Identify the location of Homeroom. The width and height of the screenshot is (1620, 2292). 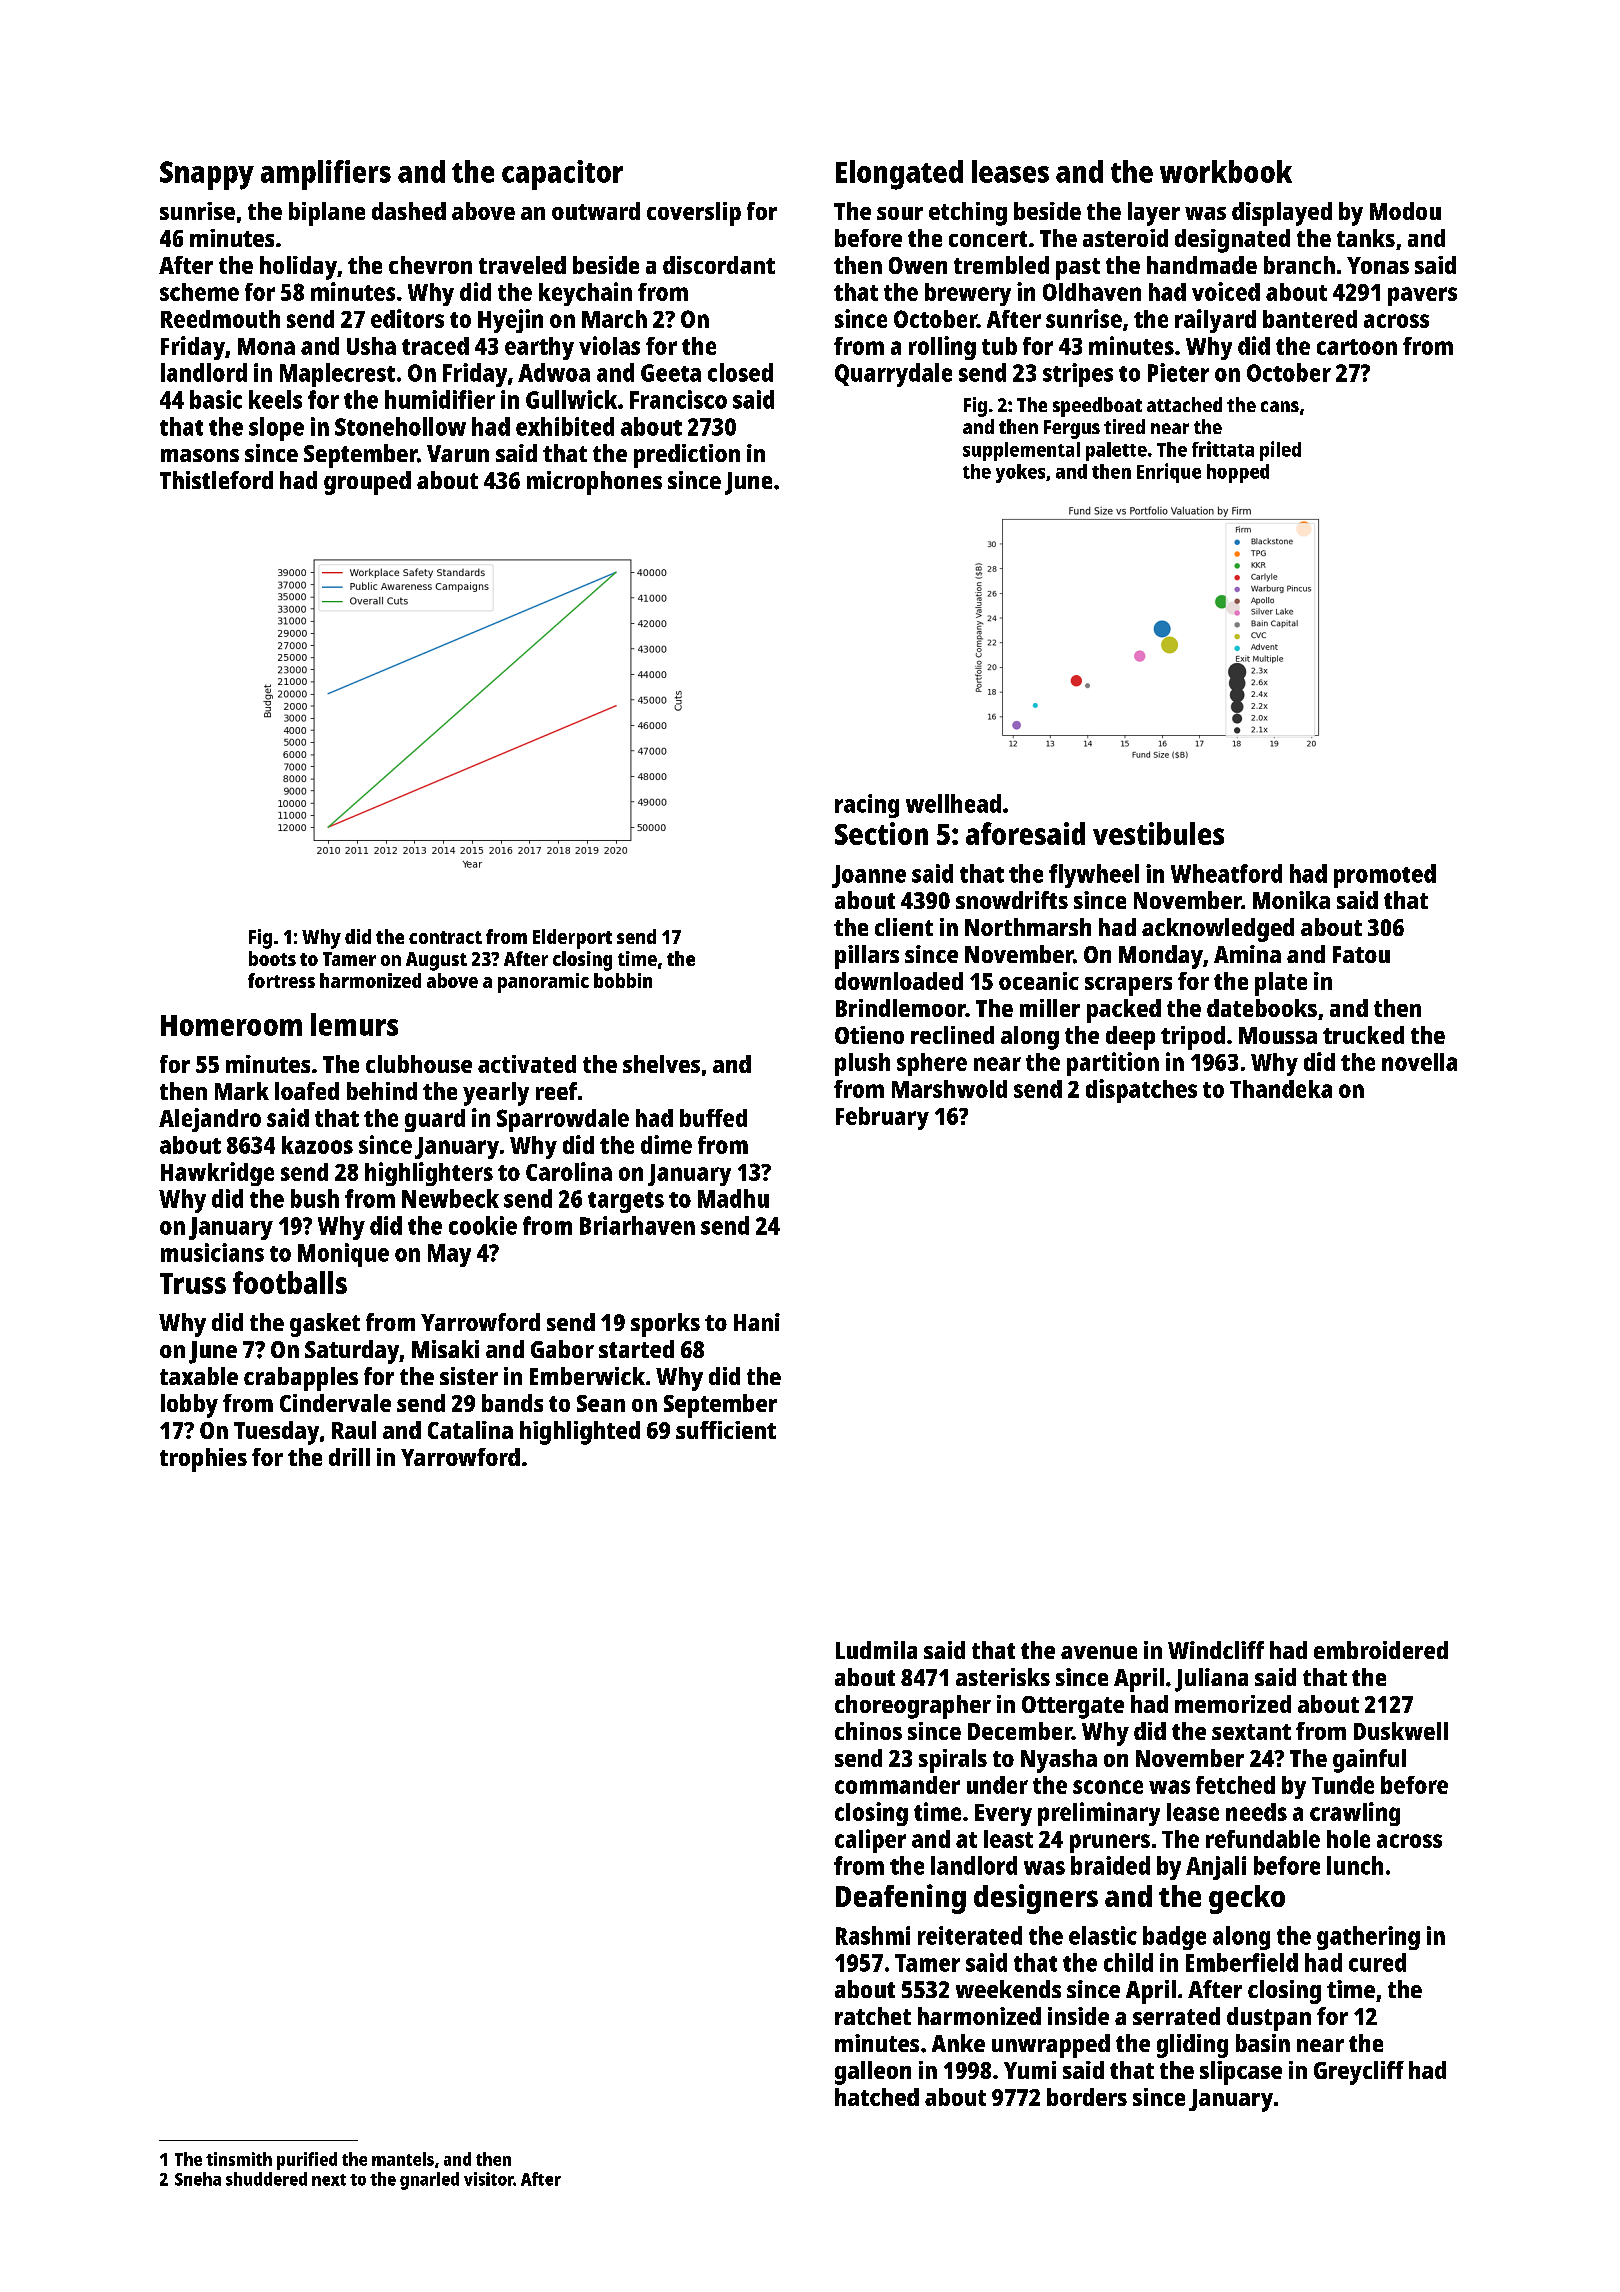
(231, 1025).
